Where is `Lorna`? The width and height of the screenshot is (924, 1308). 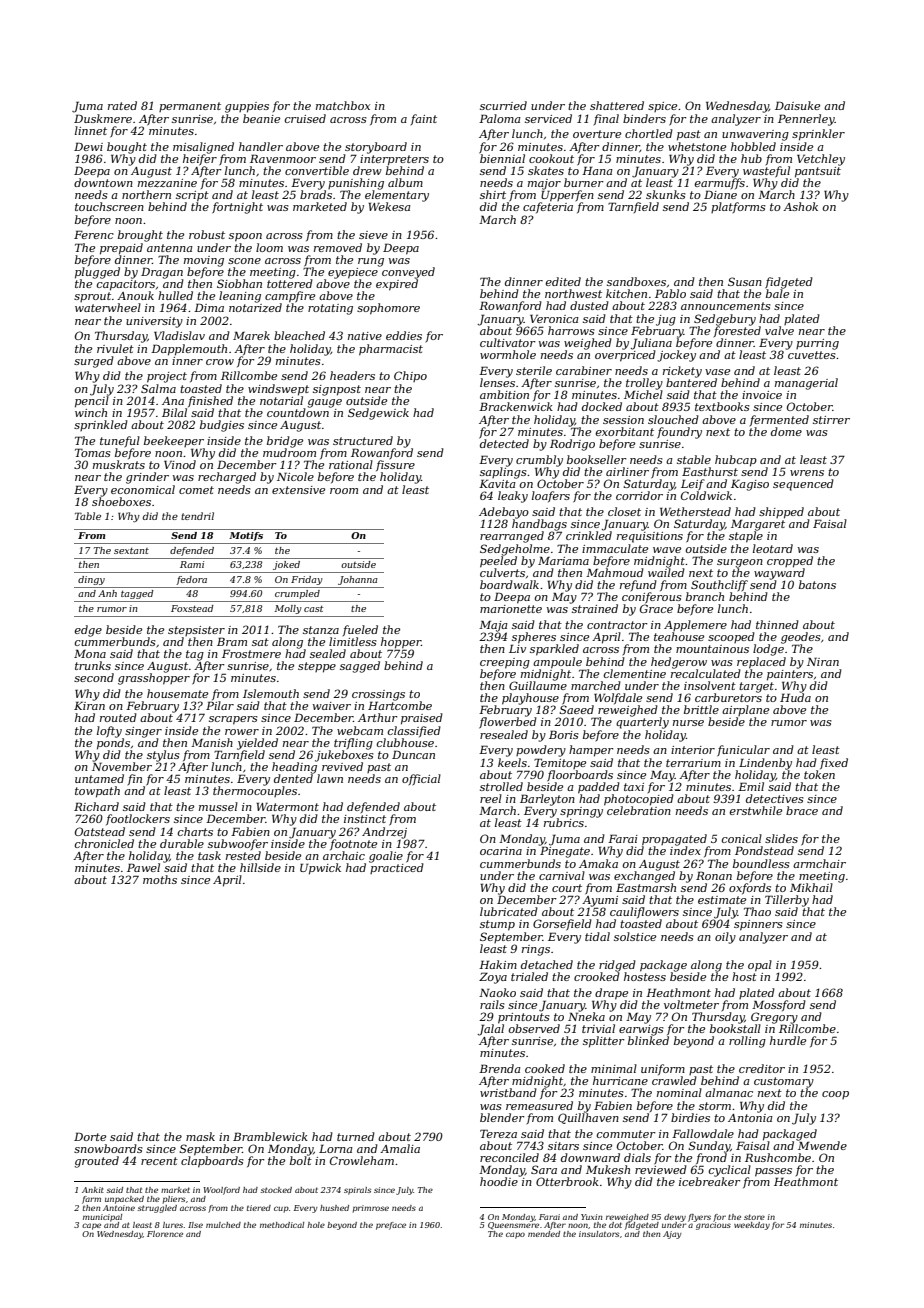 Lorna is located at coordinates (336, 1148).
